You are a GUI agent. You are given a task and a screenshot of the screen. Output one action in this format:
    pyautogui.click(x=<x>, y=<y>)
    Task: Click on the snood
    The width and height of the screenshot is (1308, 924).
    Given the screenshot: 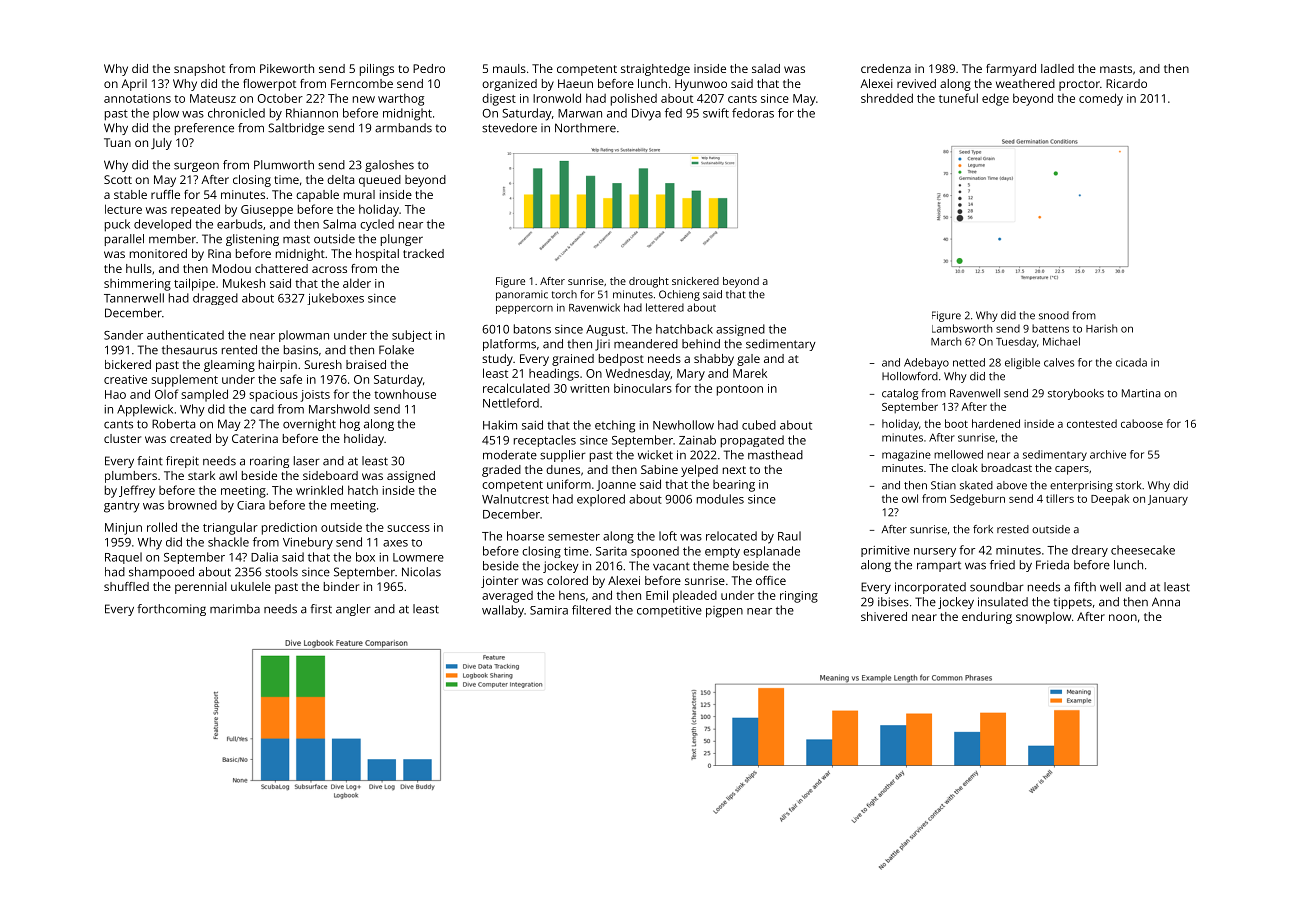 What is the action you would take?
    pyautogui.click(x=1054, y=315)
